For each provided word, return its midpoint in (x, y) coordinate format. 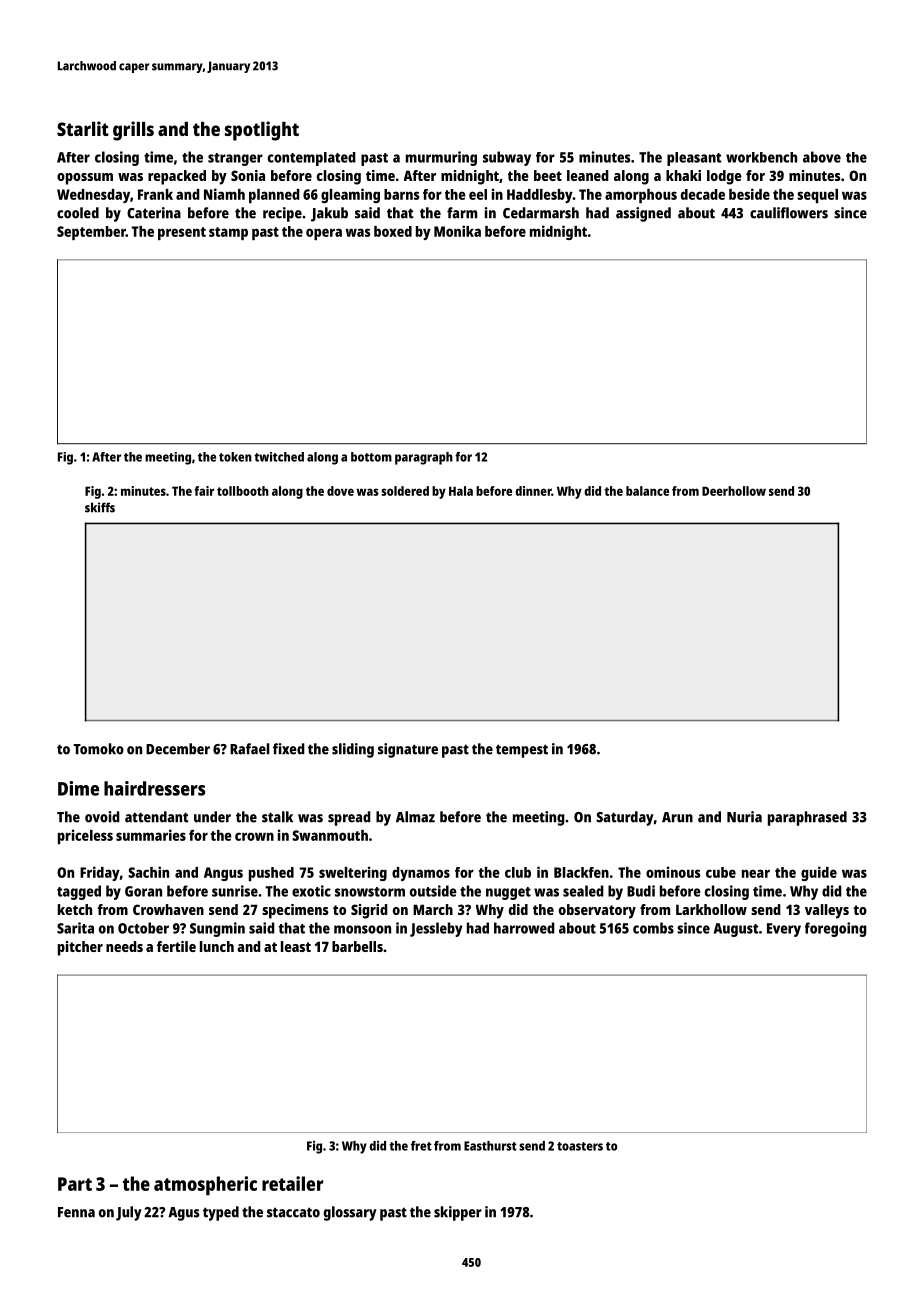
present (182, 233)
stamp (228, 233)
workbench (761, 157)
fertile (176, 946)
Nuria (744, 817)
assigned (643, 214)
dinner (533, 491)
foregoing (836, 929)
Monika (457, 231)
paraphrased (807, 818)
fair (204, 491)
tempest (522, 751)
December (178, 749)
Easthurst (490, 1146)
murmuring (441, 158)
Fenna (76, 1212)
